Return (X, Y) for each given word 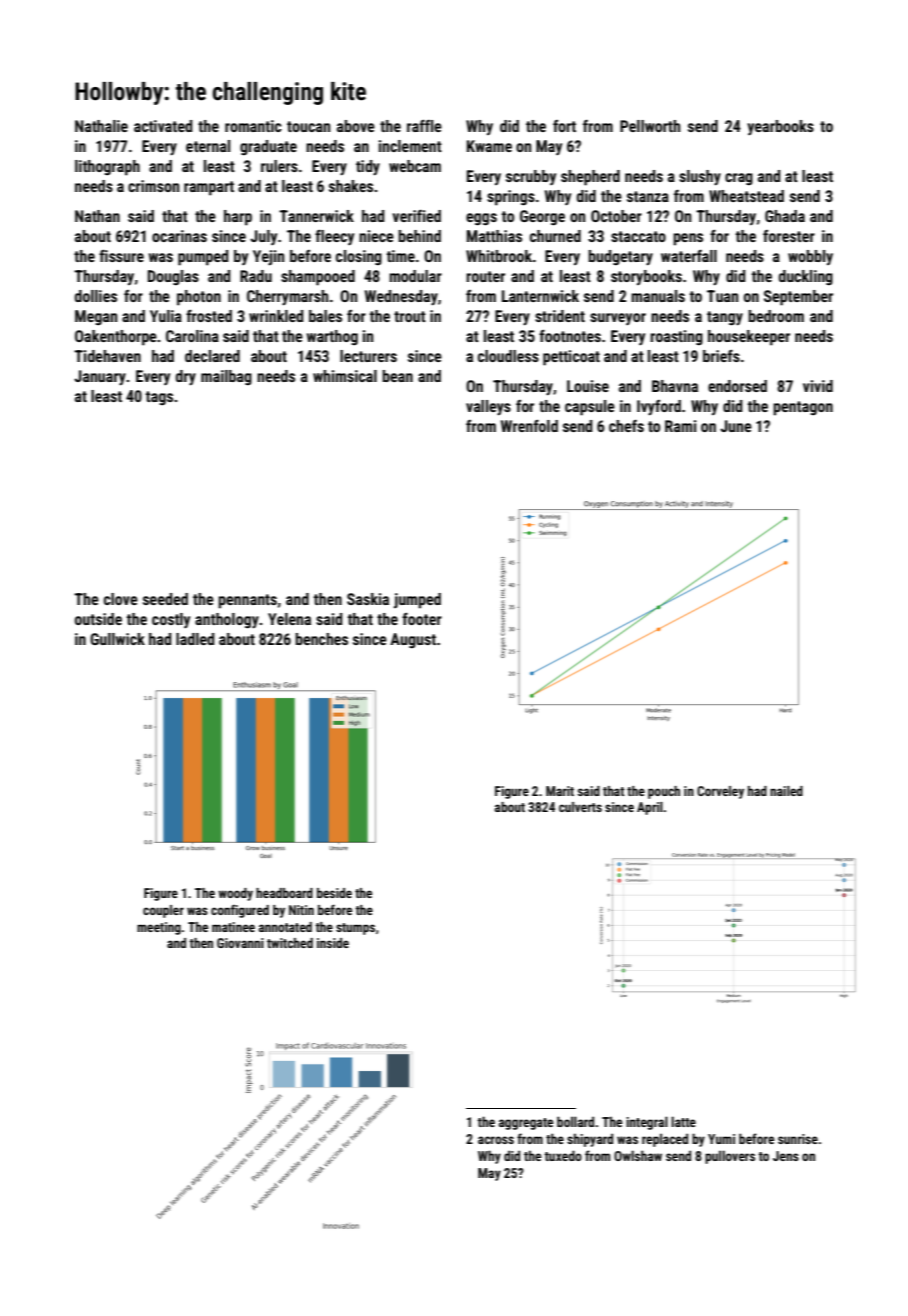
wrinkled (276, 316)
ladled (195, 639)
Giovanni (240, 943)
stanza (648, 196)
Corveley (720, 792)
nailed (786, 791)
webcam (415, 166)
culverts (580, 807)
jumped (417, 601)
